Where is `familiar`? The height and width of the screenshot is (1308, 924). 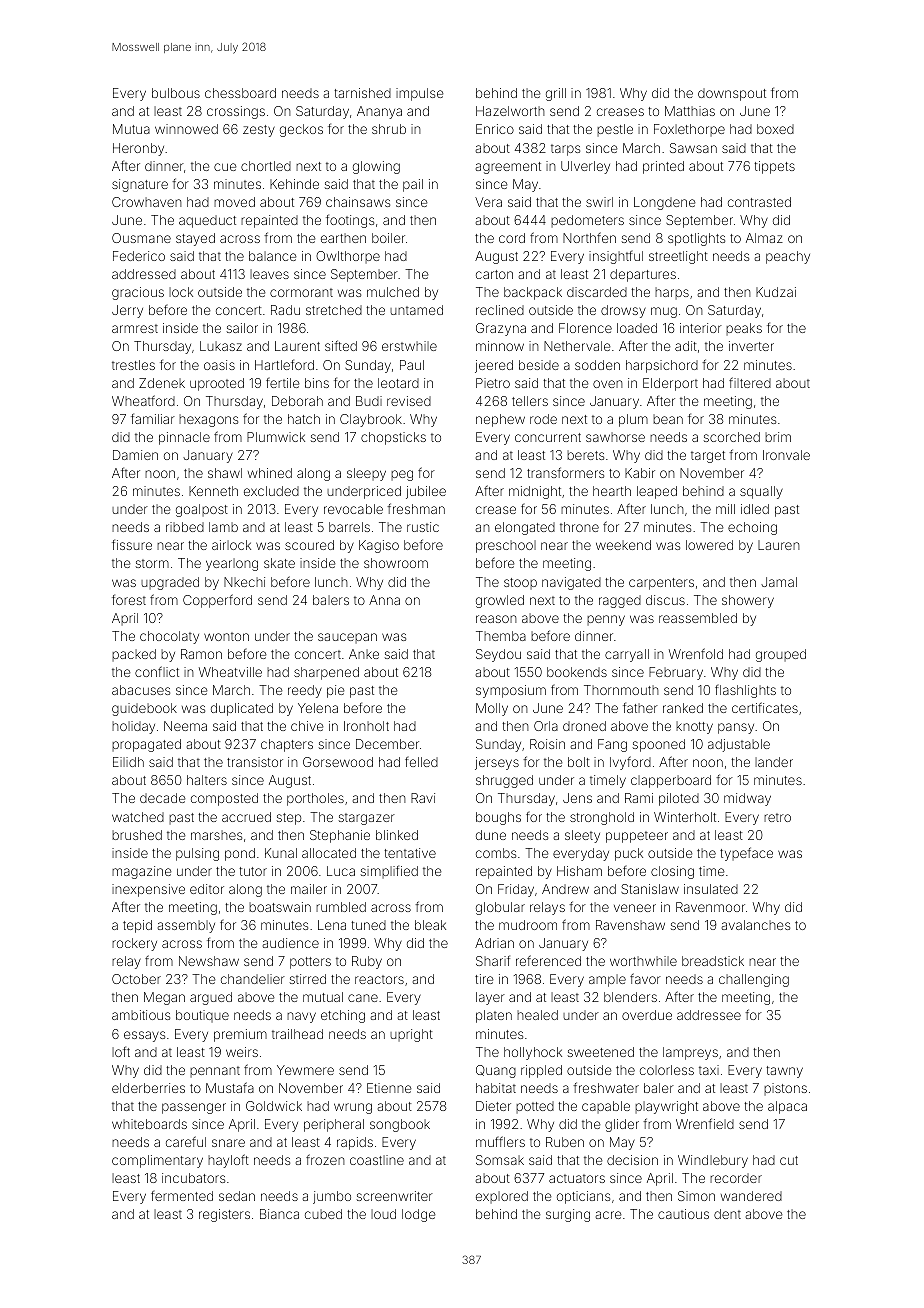
familiar is located at coordinates (153, 418).
